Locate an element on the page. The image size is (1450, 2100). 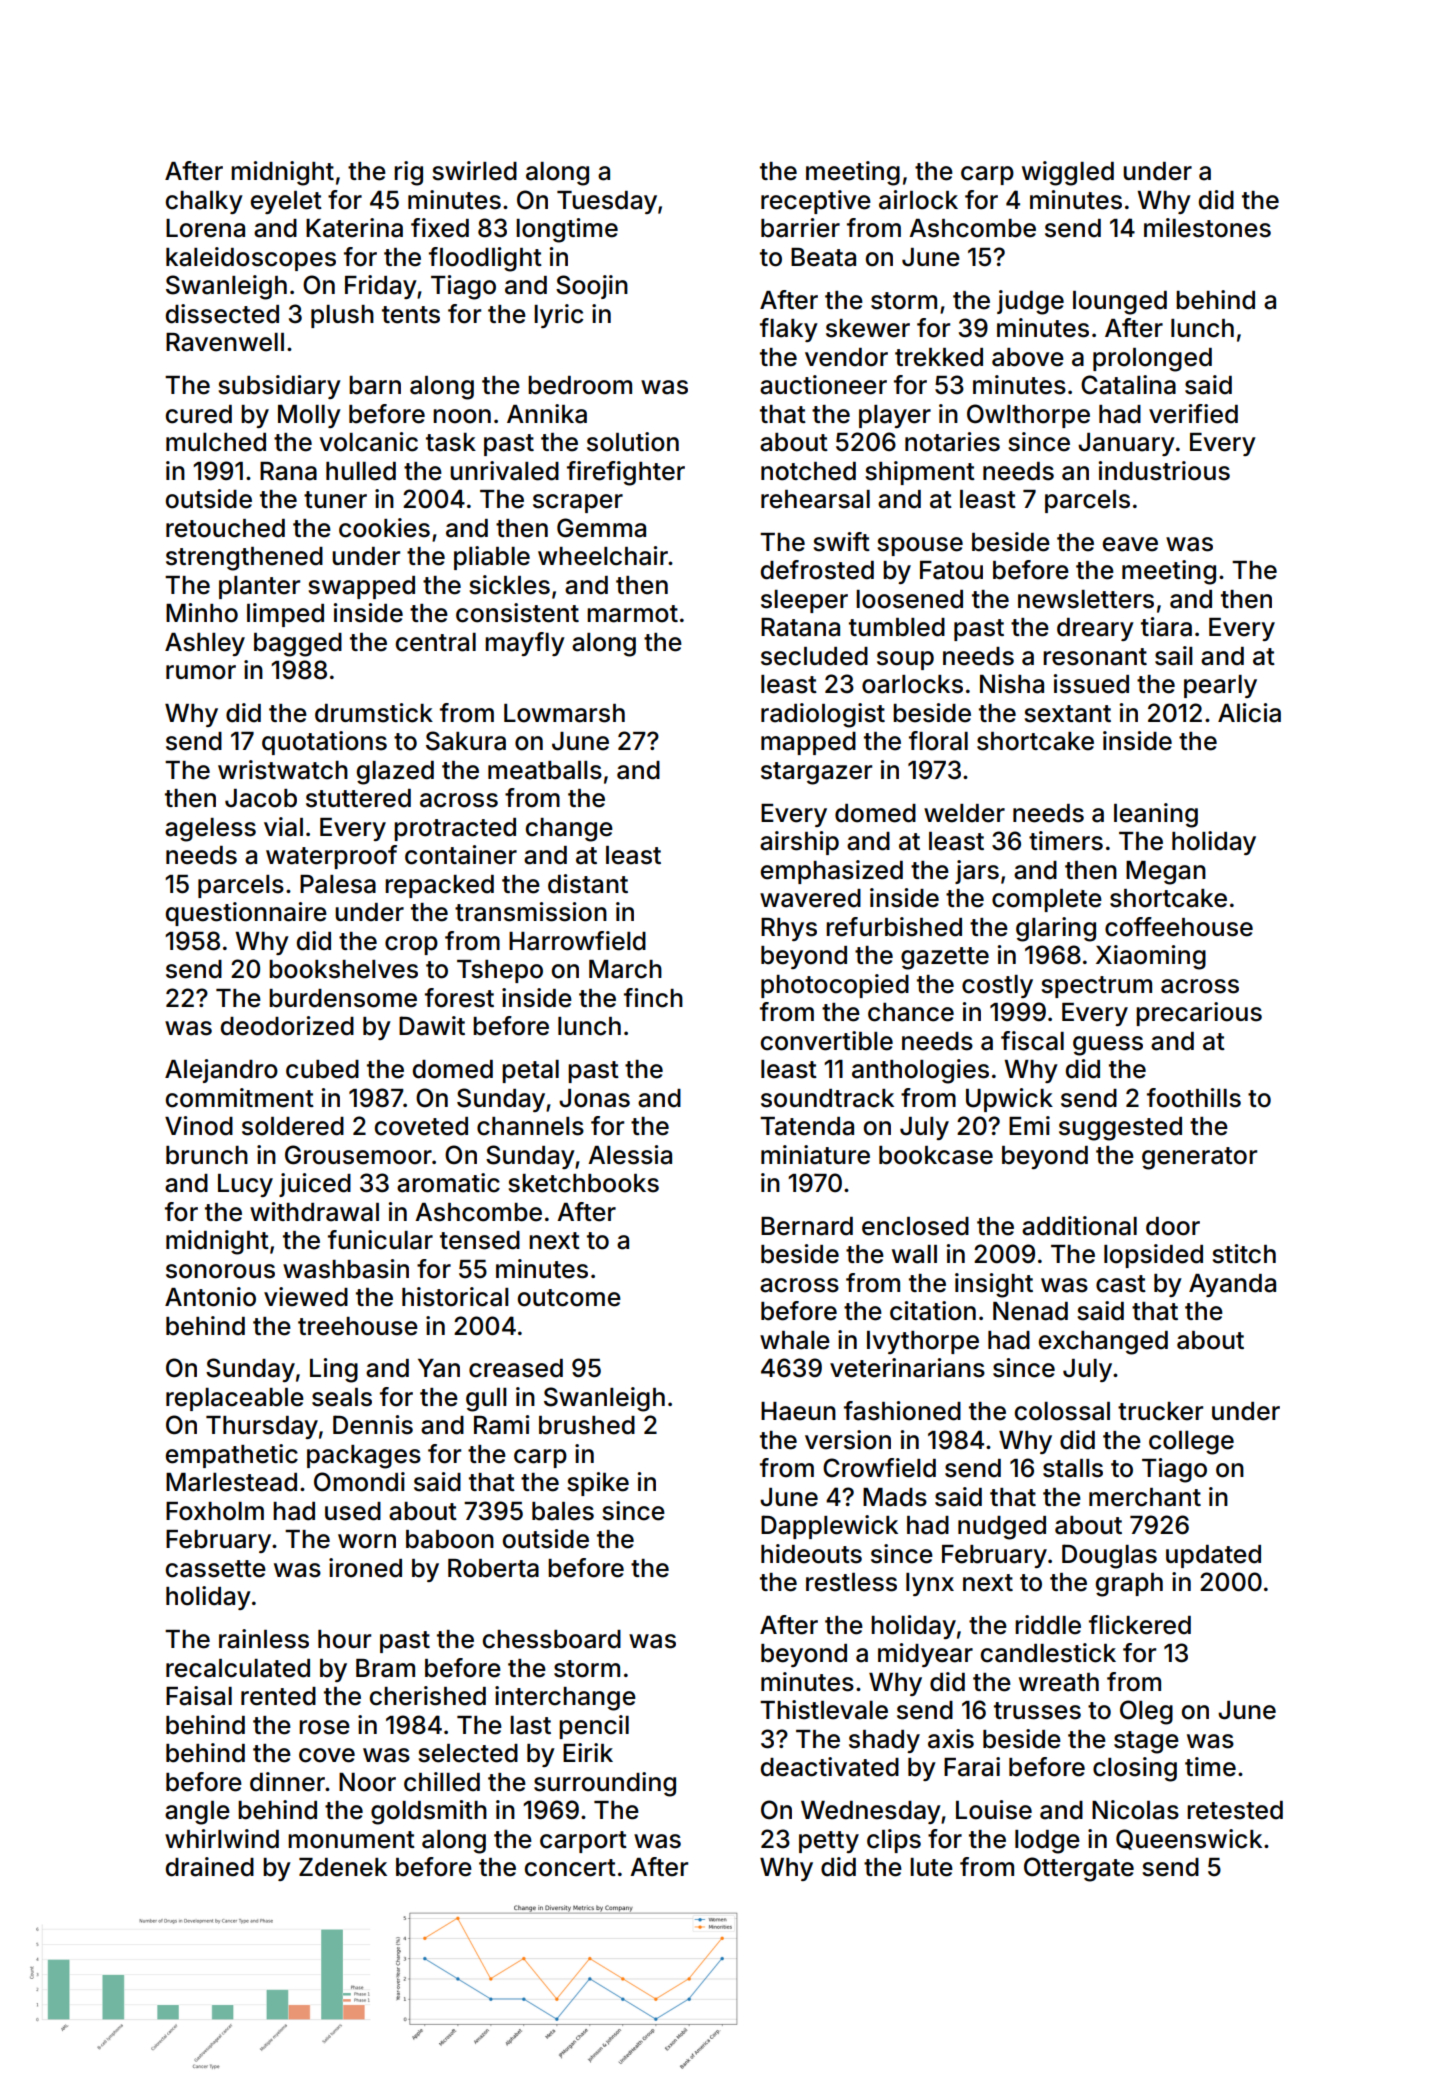
wiggled is located at coordinates (1068, 173).
